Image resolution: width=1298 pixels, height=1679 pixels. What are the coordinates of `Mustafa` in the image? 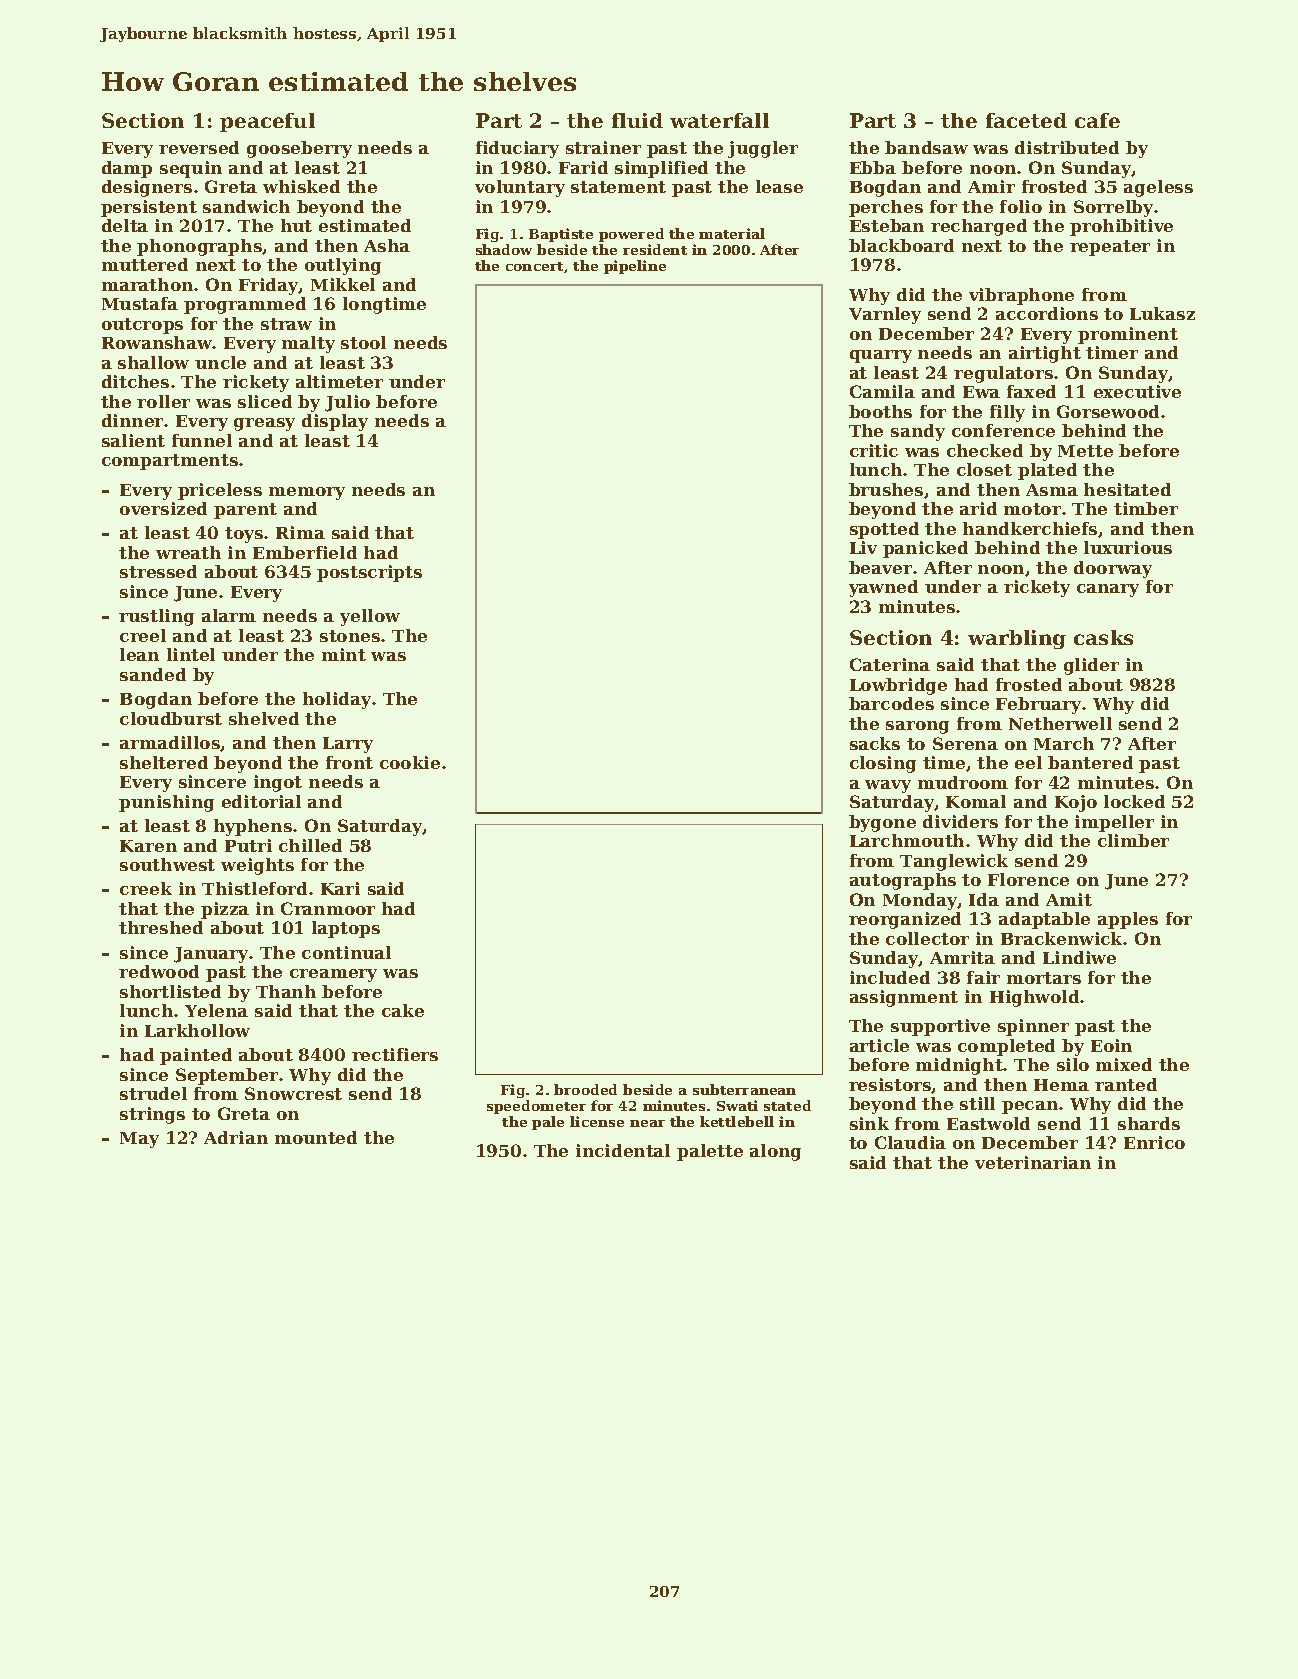 It's located at (140, 303).
